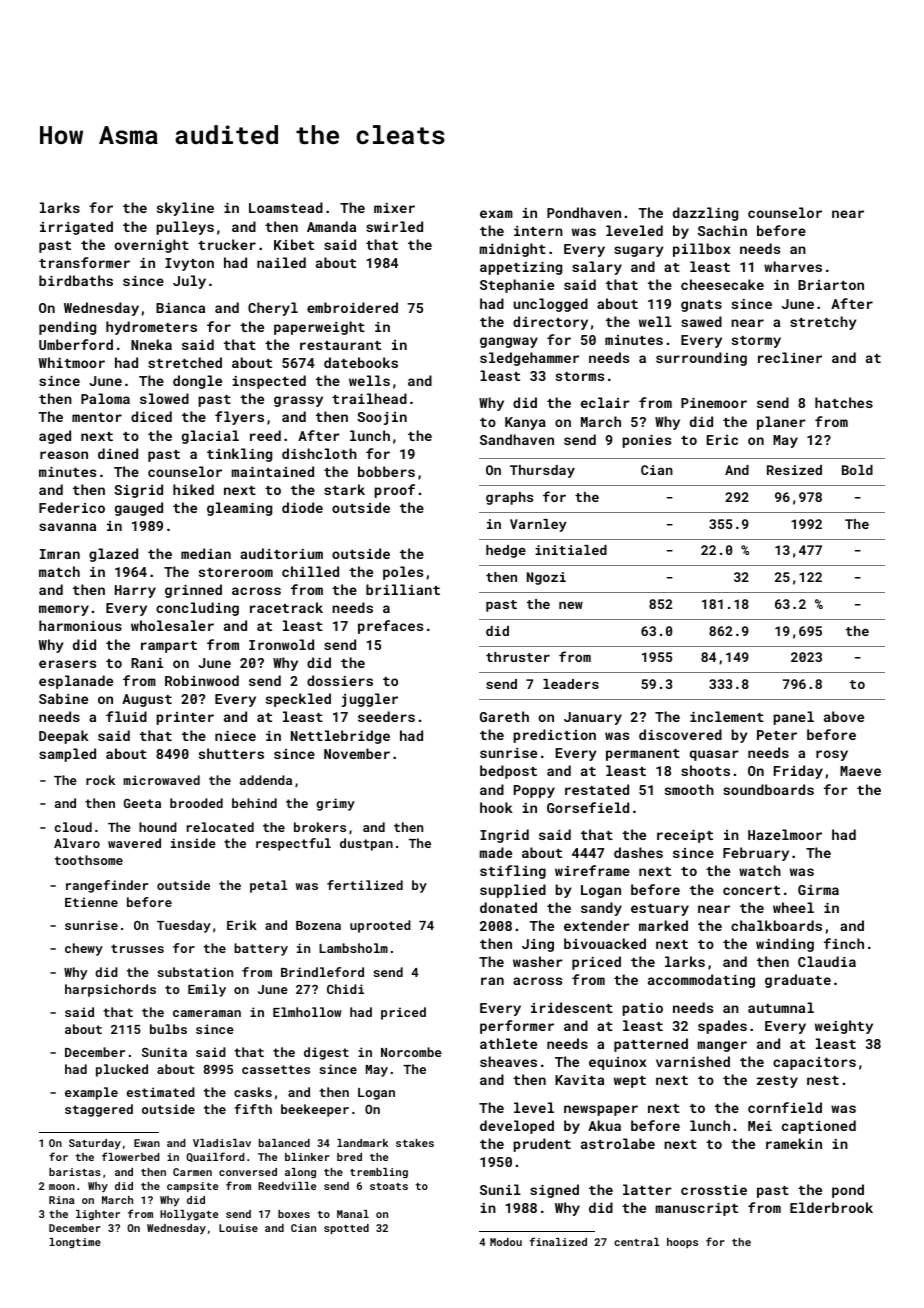 This screenshot has height=1308, width=924. What do you see at coordinates (77, 843) in the screenshot?
I see `Alvaro` at bounding box center [77, 843].
